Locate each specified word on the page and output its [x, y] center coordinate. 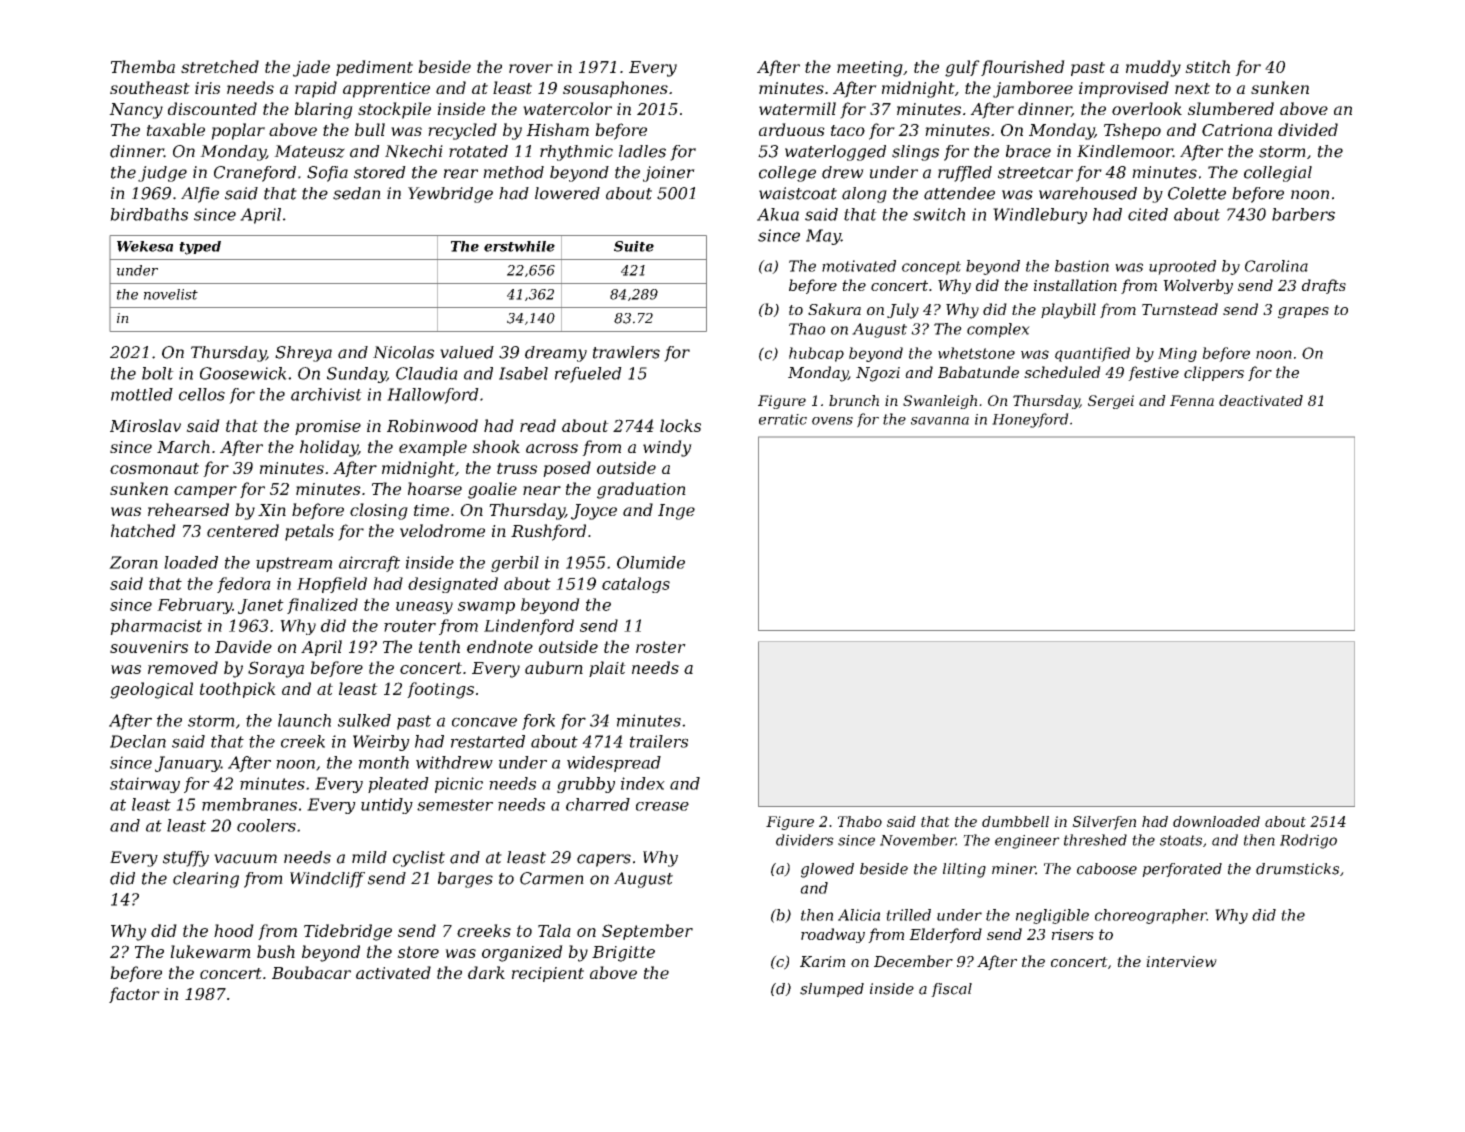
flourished [1023, 68]
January [188, 764]
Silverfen [1104, 823]
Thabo [860, 821]
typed [200, 248]
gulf [962, 68]
